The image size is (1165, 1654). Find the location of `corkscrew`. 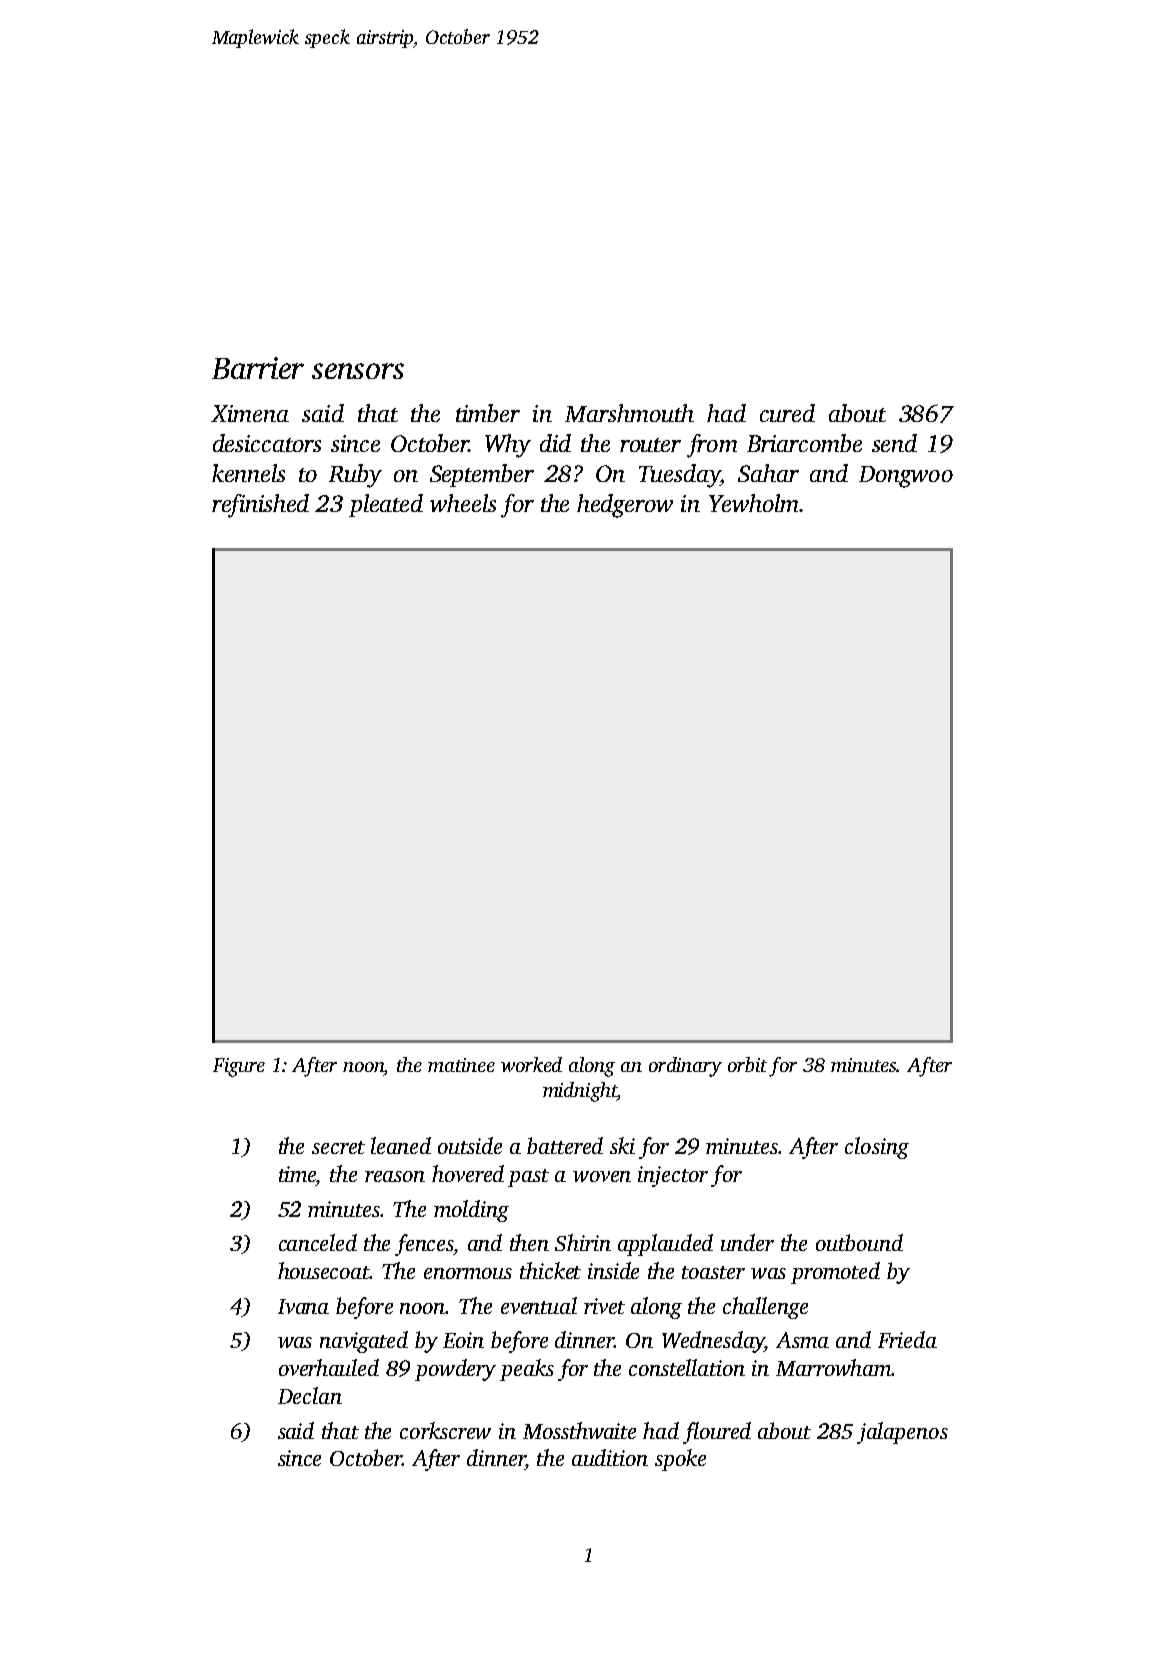

corkscrew is located at coordinates (445, 1430).
